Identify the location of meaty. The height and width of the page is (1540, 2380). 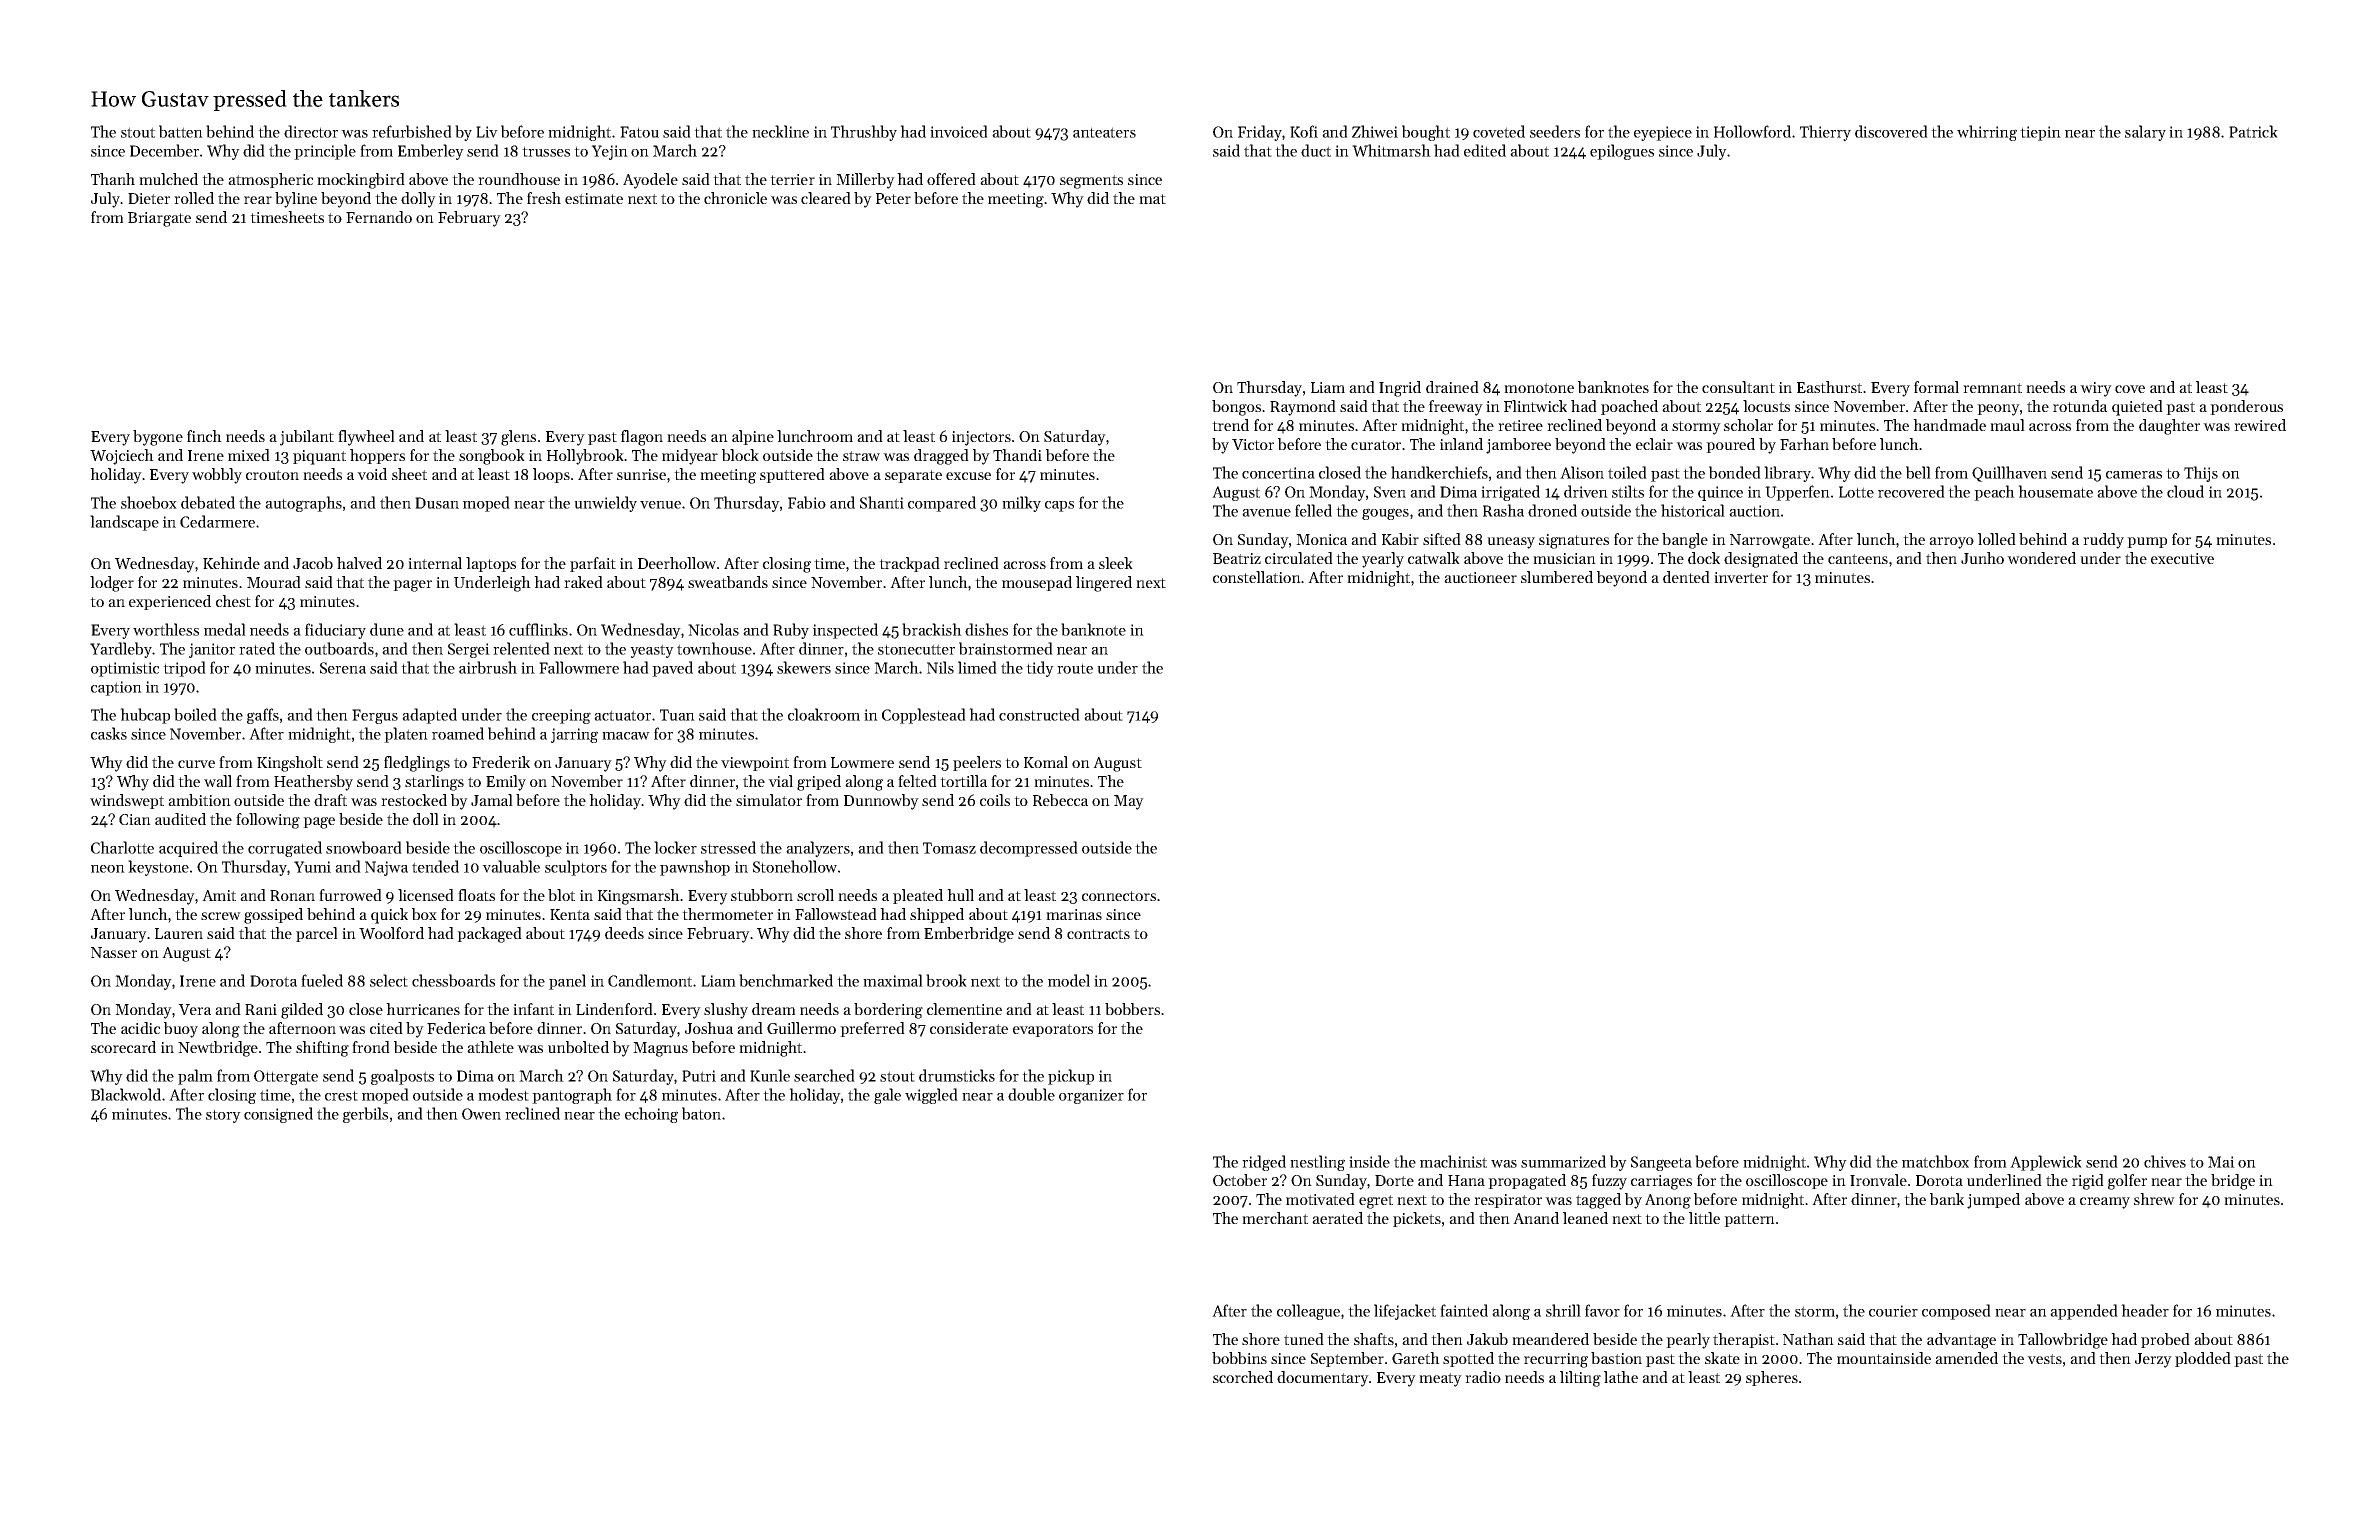
(1440, 1380).
